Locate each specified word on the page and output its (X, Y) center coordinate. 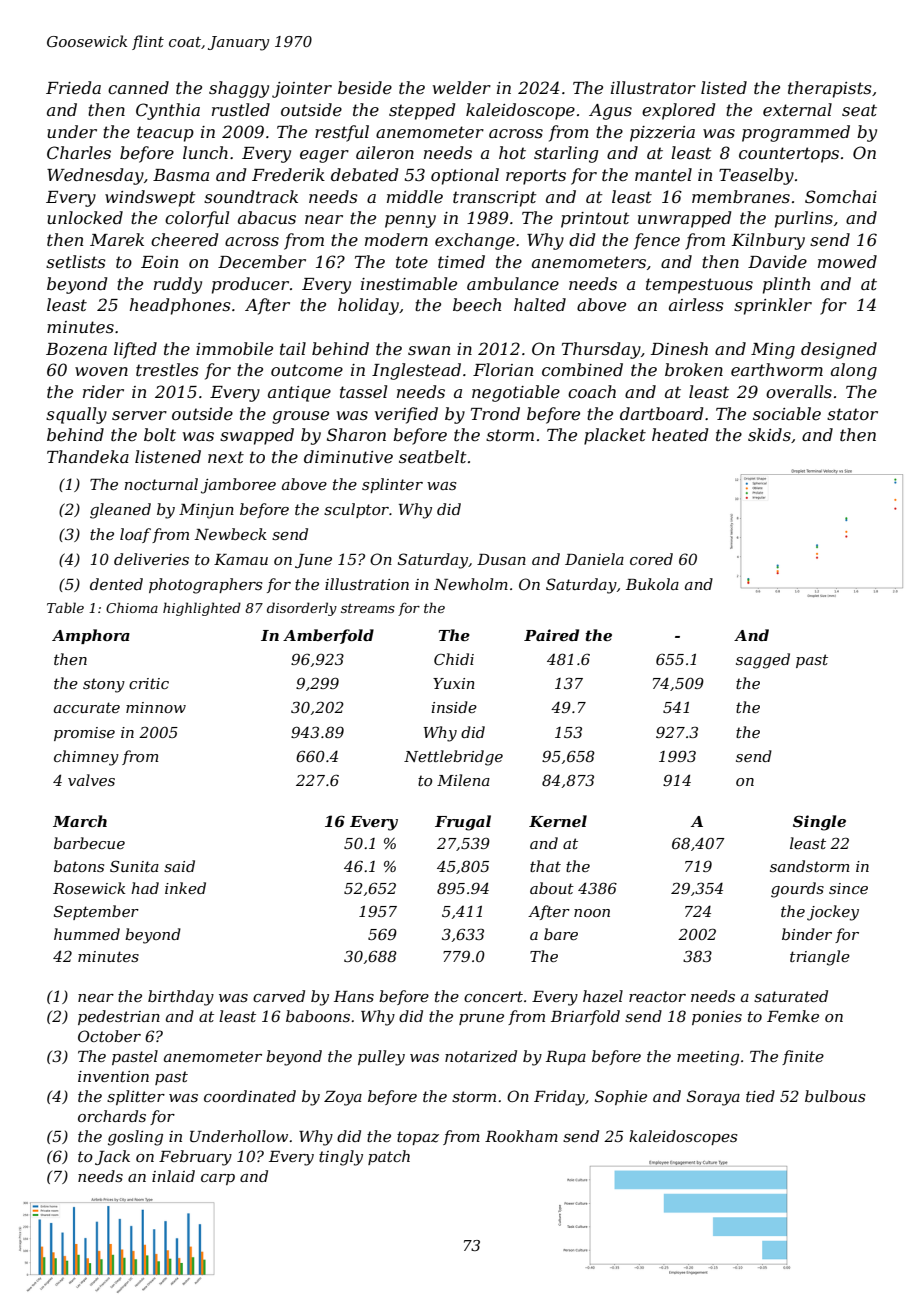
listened (168, 456)
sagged (763, 661)
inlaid (173, 1176)
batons (79, 866)
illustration (367, 584)
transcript (495, 199)
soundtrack (251, 196)
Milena (463, 780)
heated (680, 434)
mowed (847, 261)
